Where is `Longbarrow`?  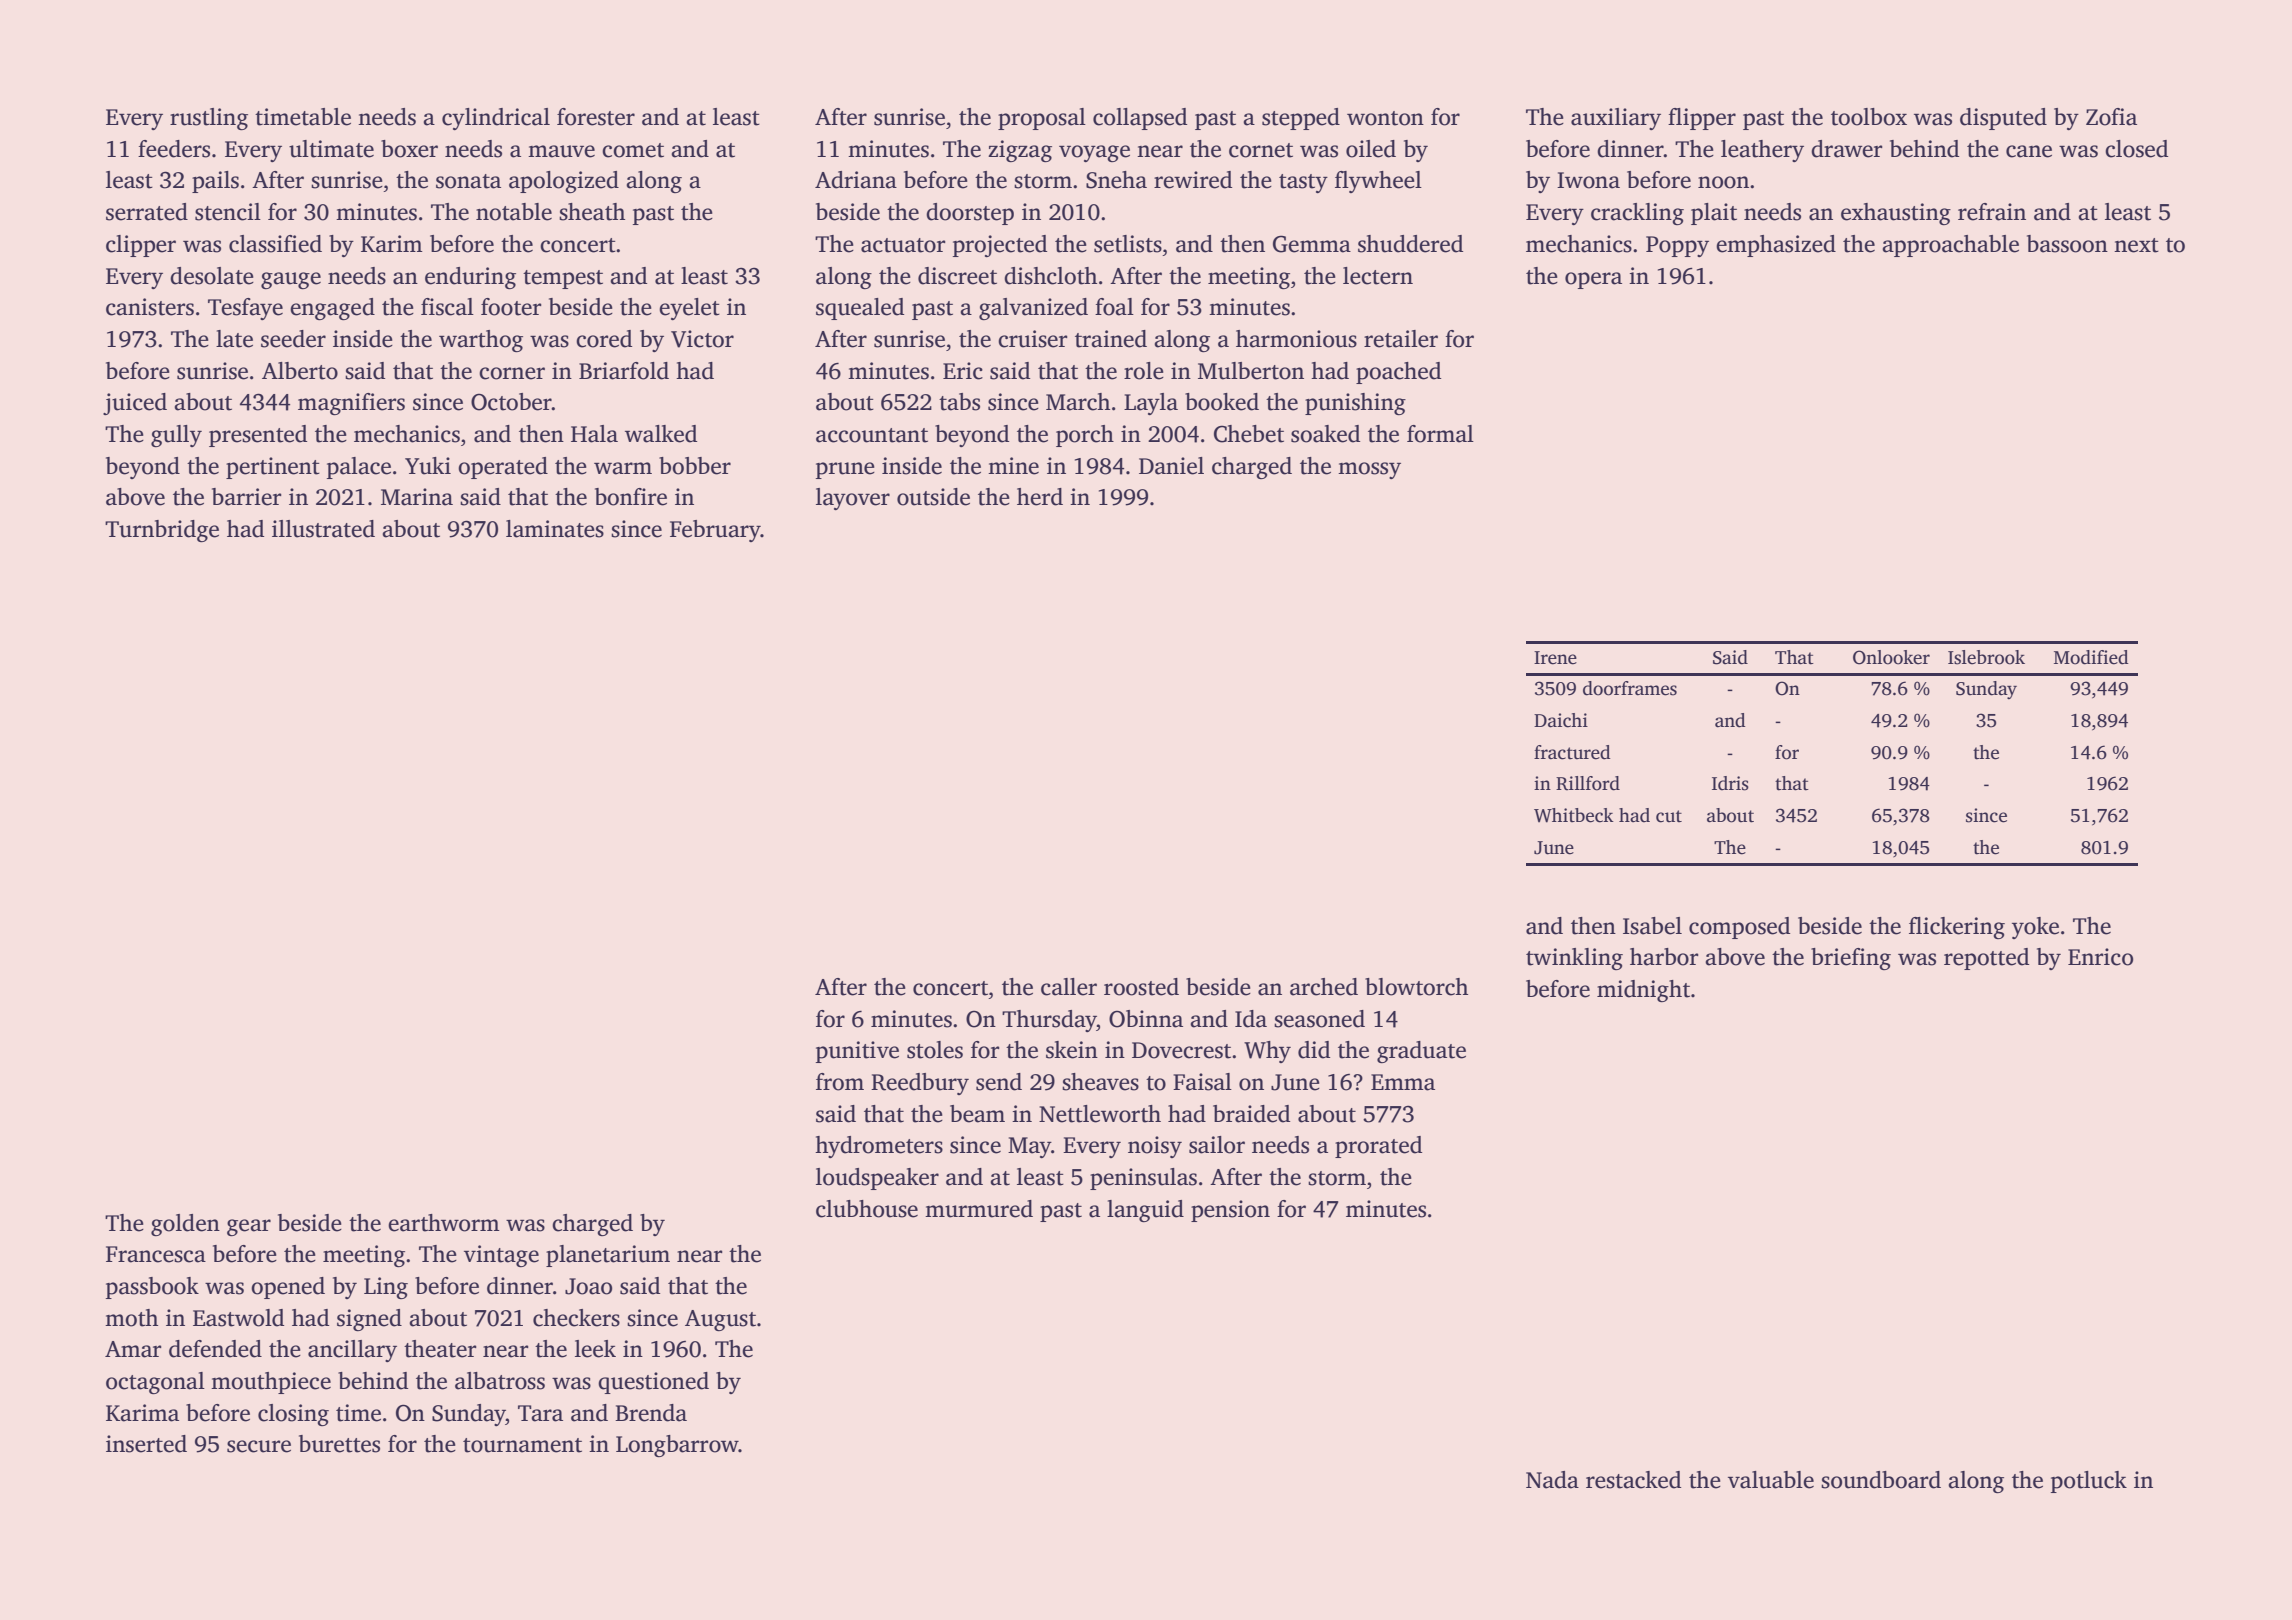
Longbarrow is located at coordinates (677, 1446).
